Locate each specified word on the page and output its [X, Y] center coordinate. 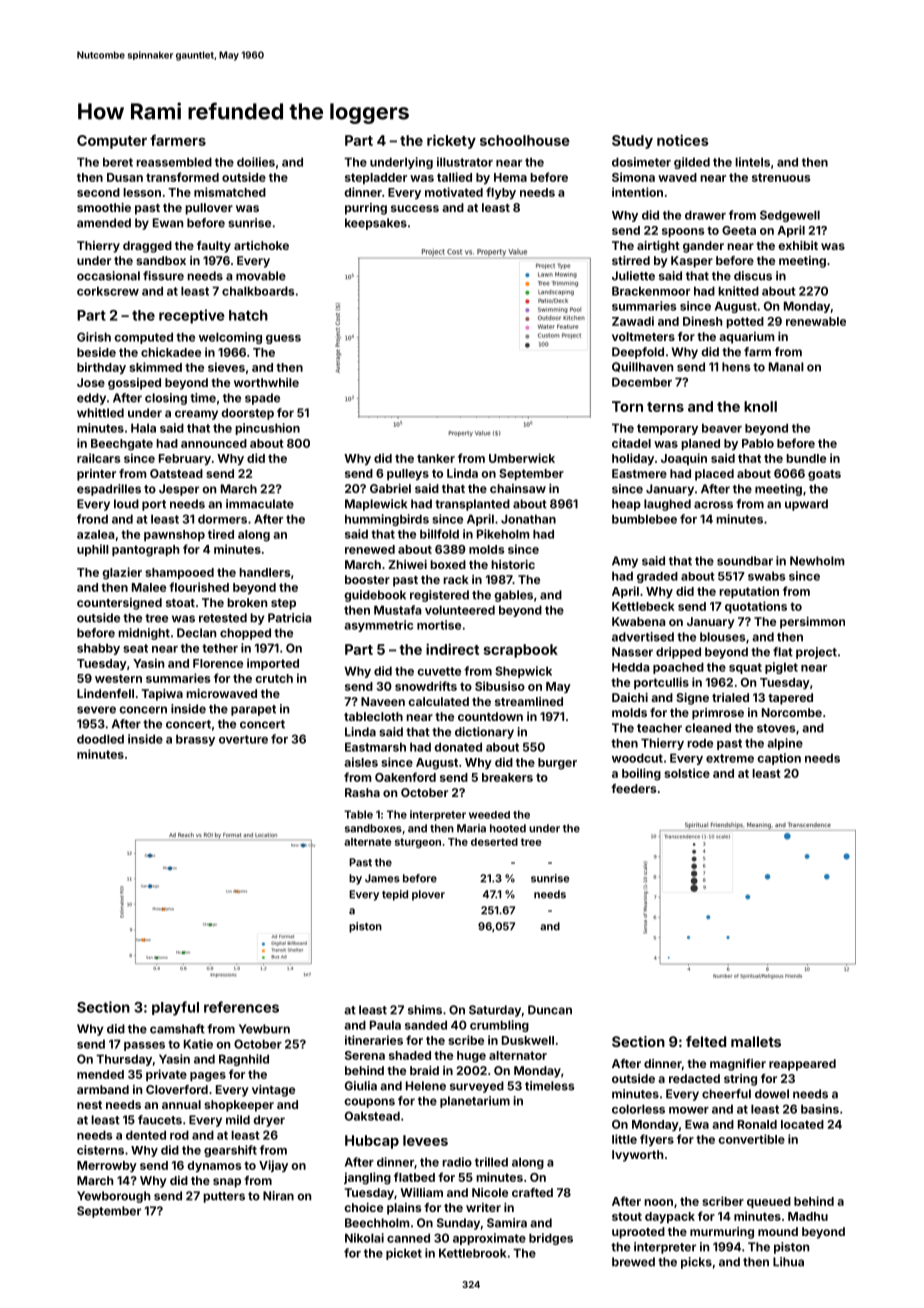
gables [513, 596]
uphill [93, 550]
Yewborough [113, 1197]
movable [261, 276]
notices [683, 140]
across [713, 505]
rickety [451, 141]
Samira [507, 1223]
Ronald [757, 1124]
